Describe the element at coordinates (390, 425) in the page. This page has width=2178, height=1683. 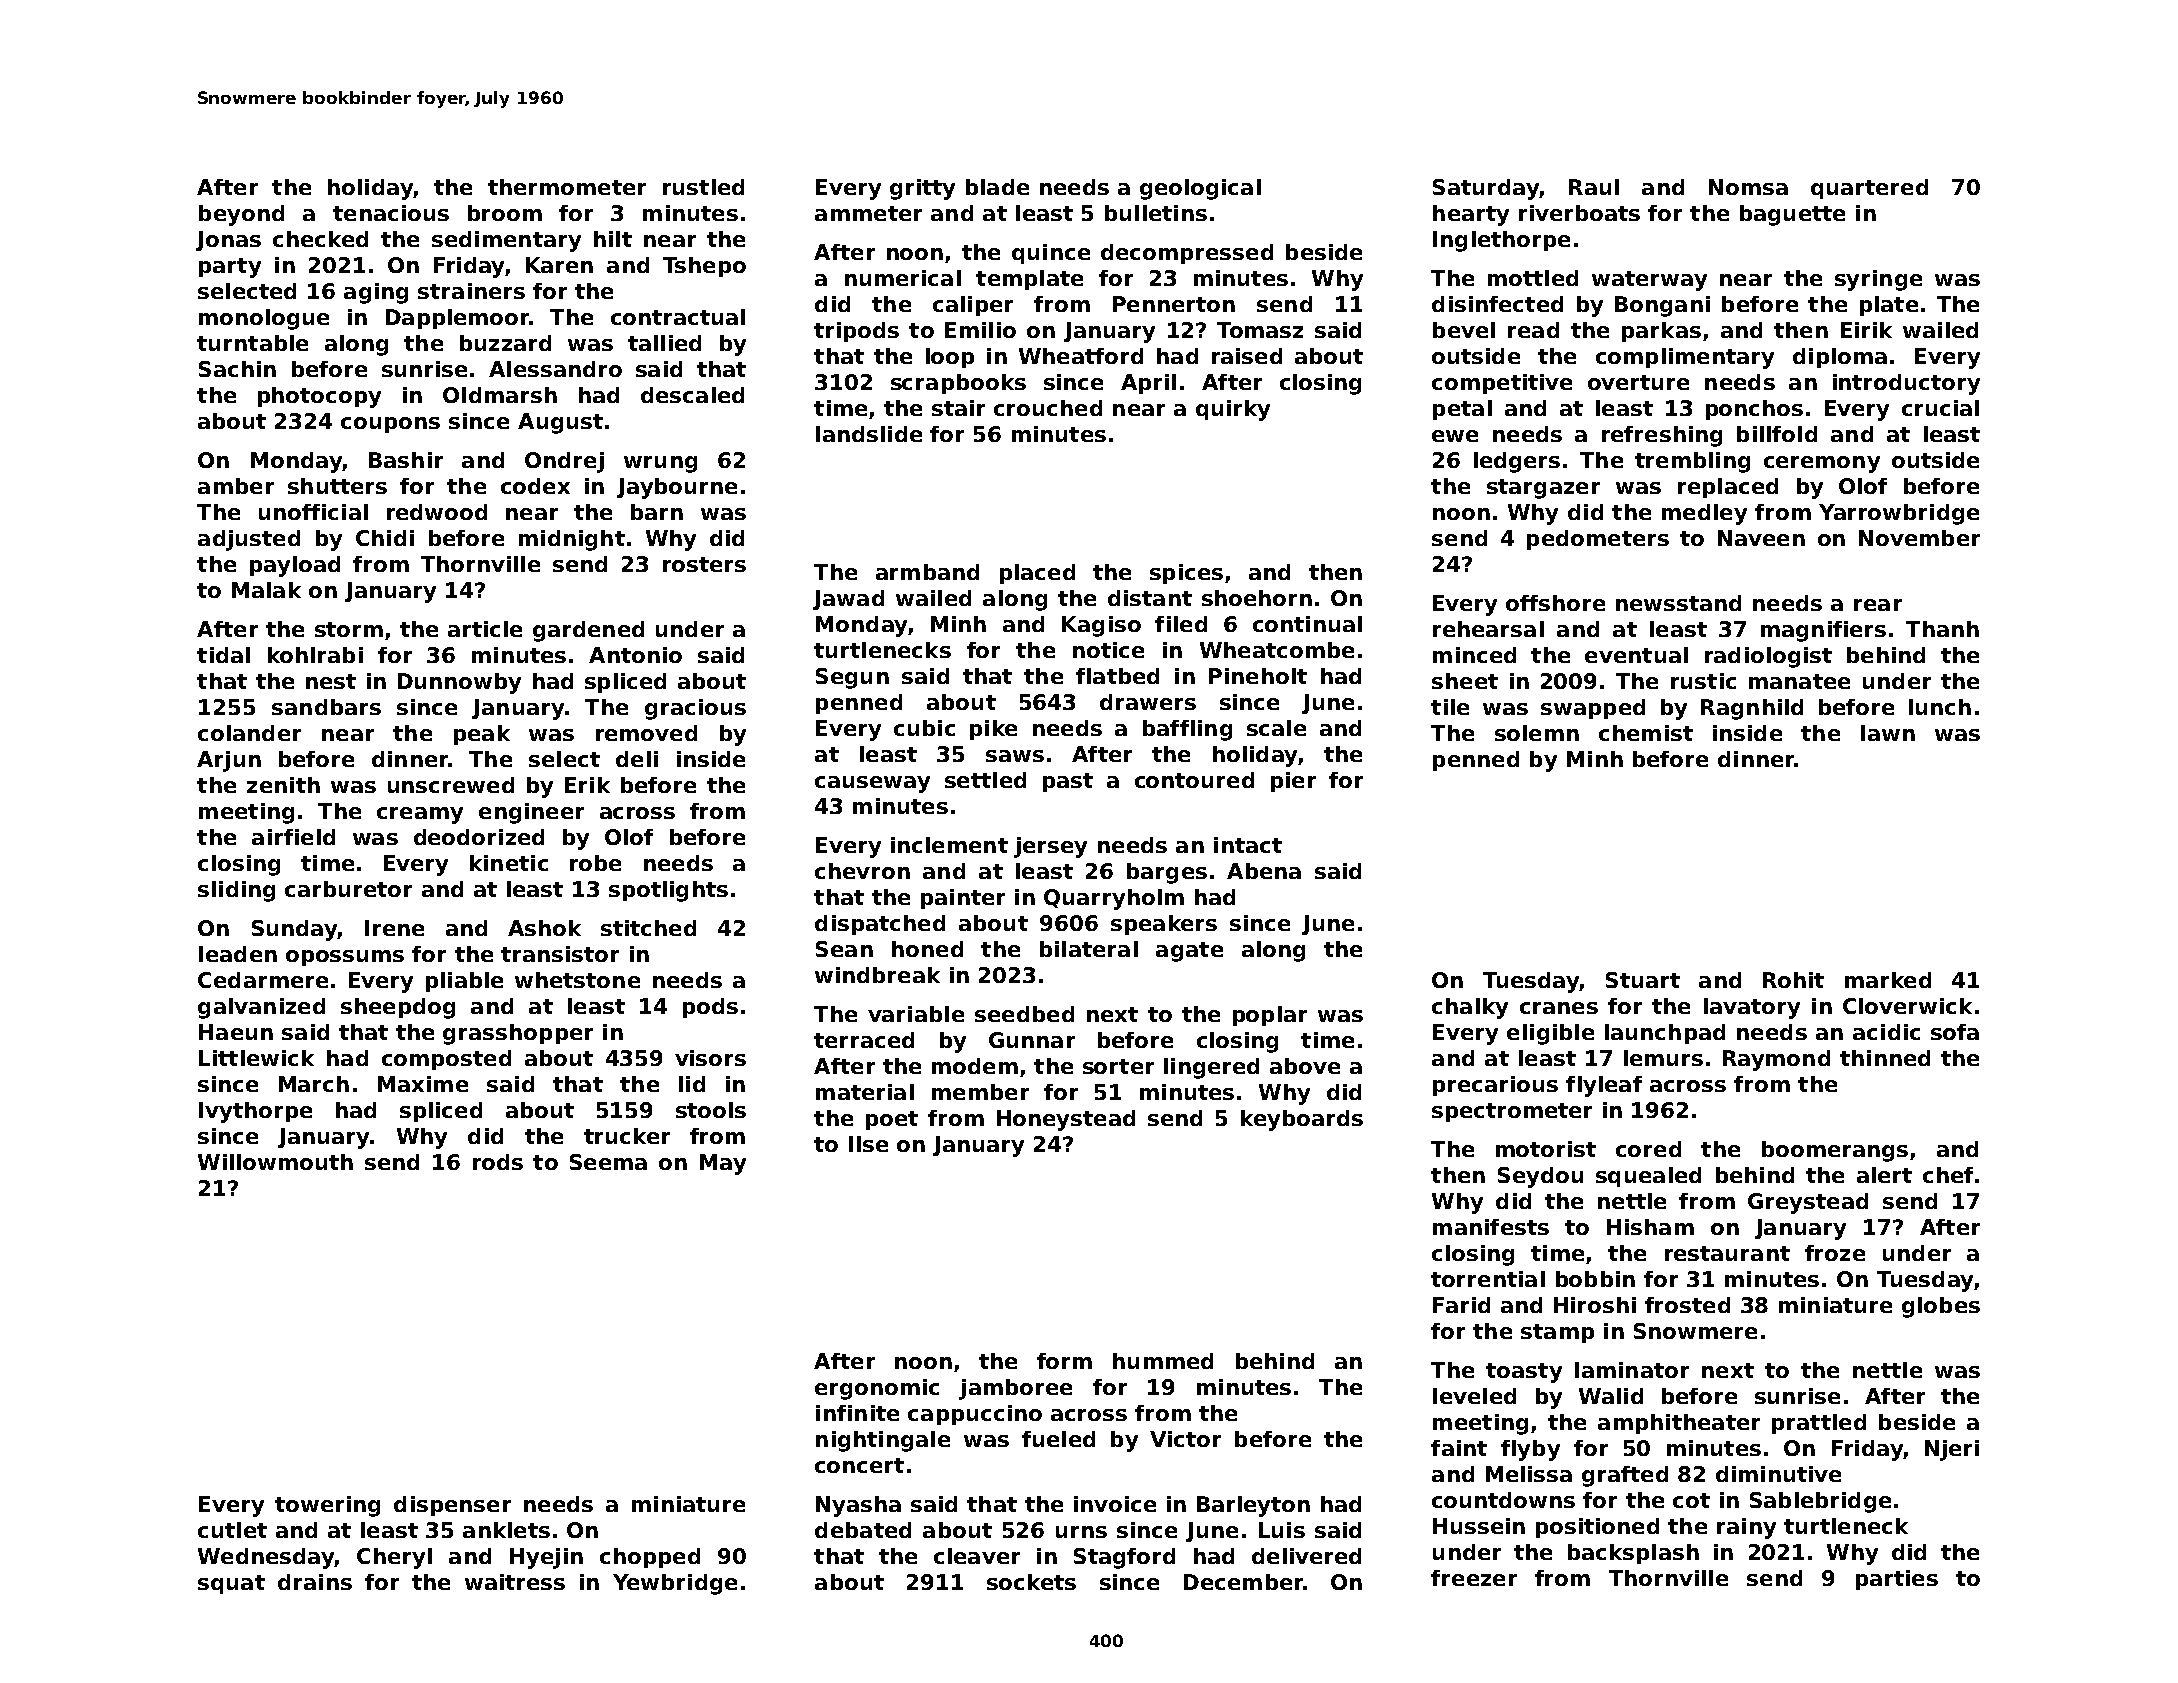
I see `coupons` at that location.
